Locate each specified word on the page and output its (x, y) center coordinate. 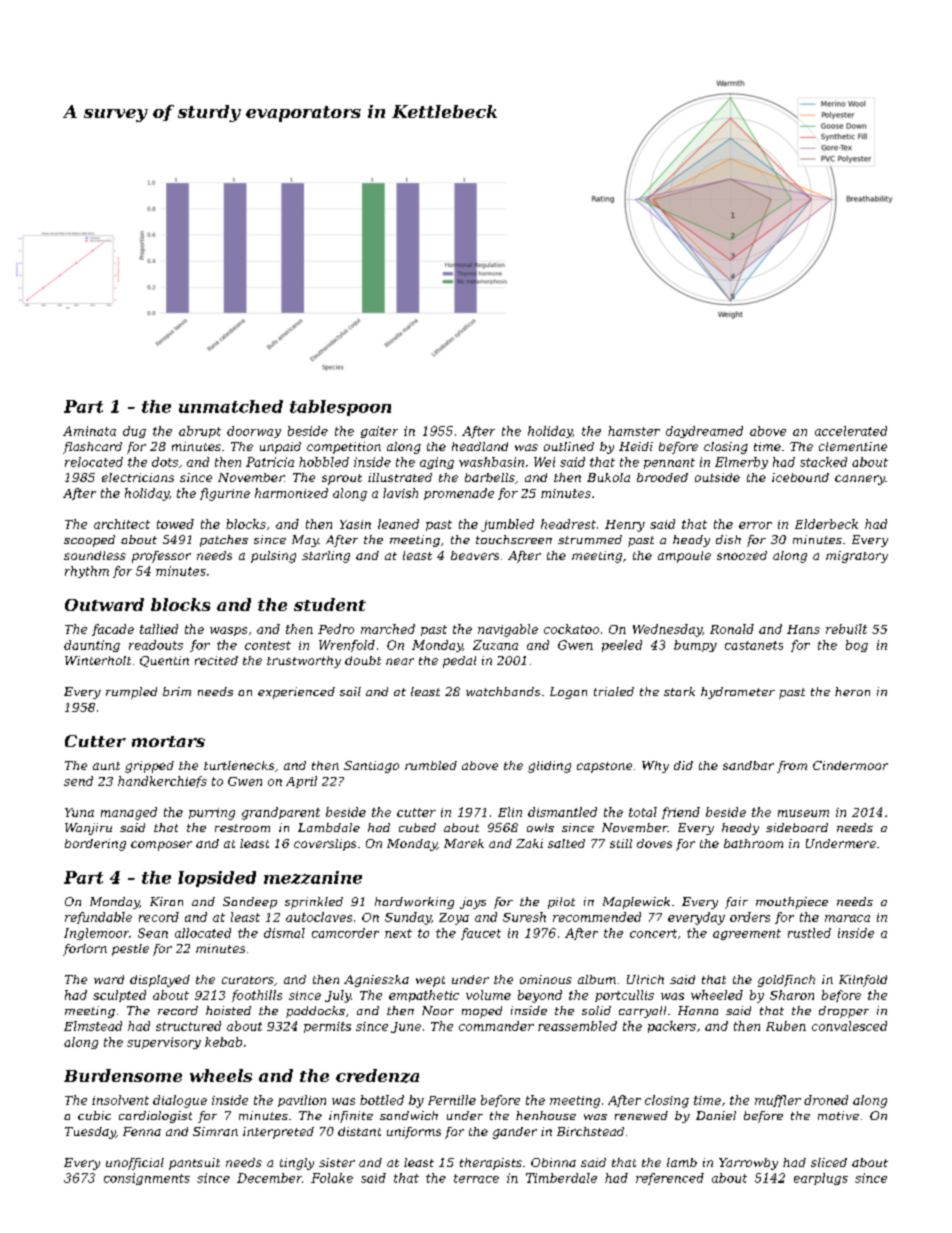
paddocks (315, 1012)
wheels (221, 1075)
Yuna (79, 812)
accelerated (851, 431)
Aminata (89, 431)
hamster (634, 431)
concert (653, 933)
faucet (481, 934)
